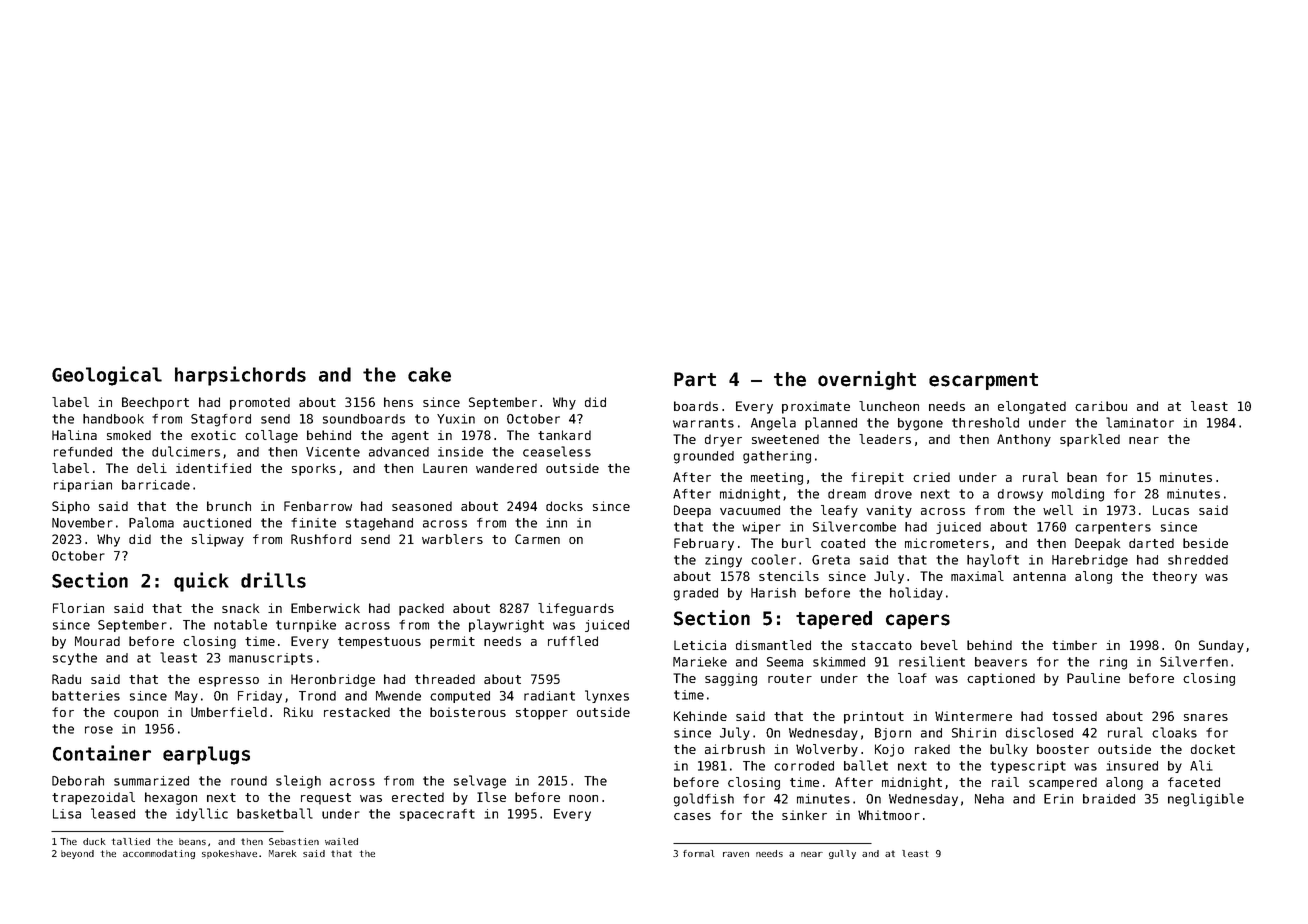  I want to click on negligible, so click(1206, 800).
